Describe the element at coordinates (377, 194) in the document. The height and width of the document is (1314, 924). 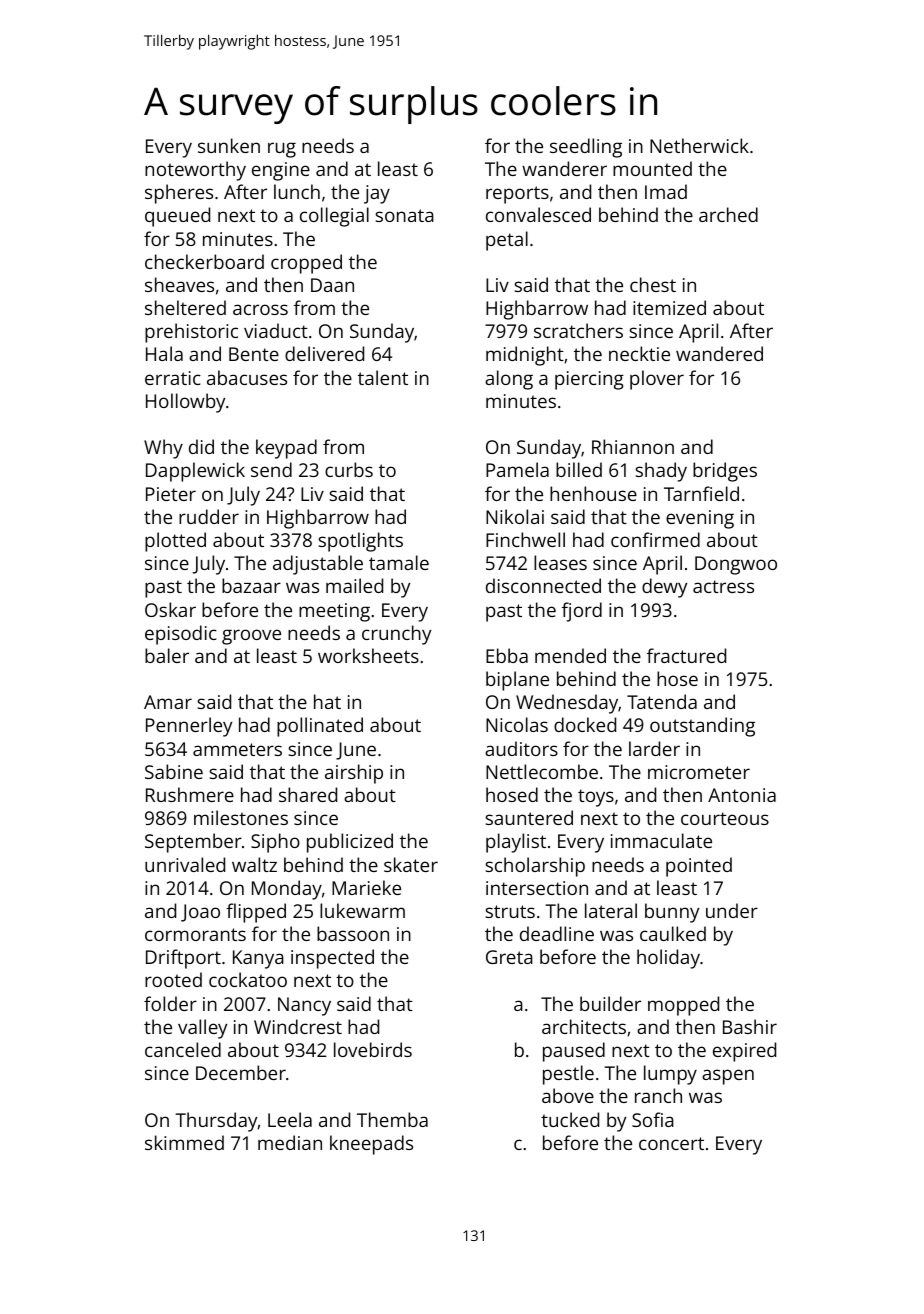
I see `jay` at that location.
